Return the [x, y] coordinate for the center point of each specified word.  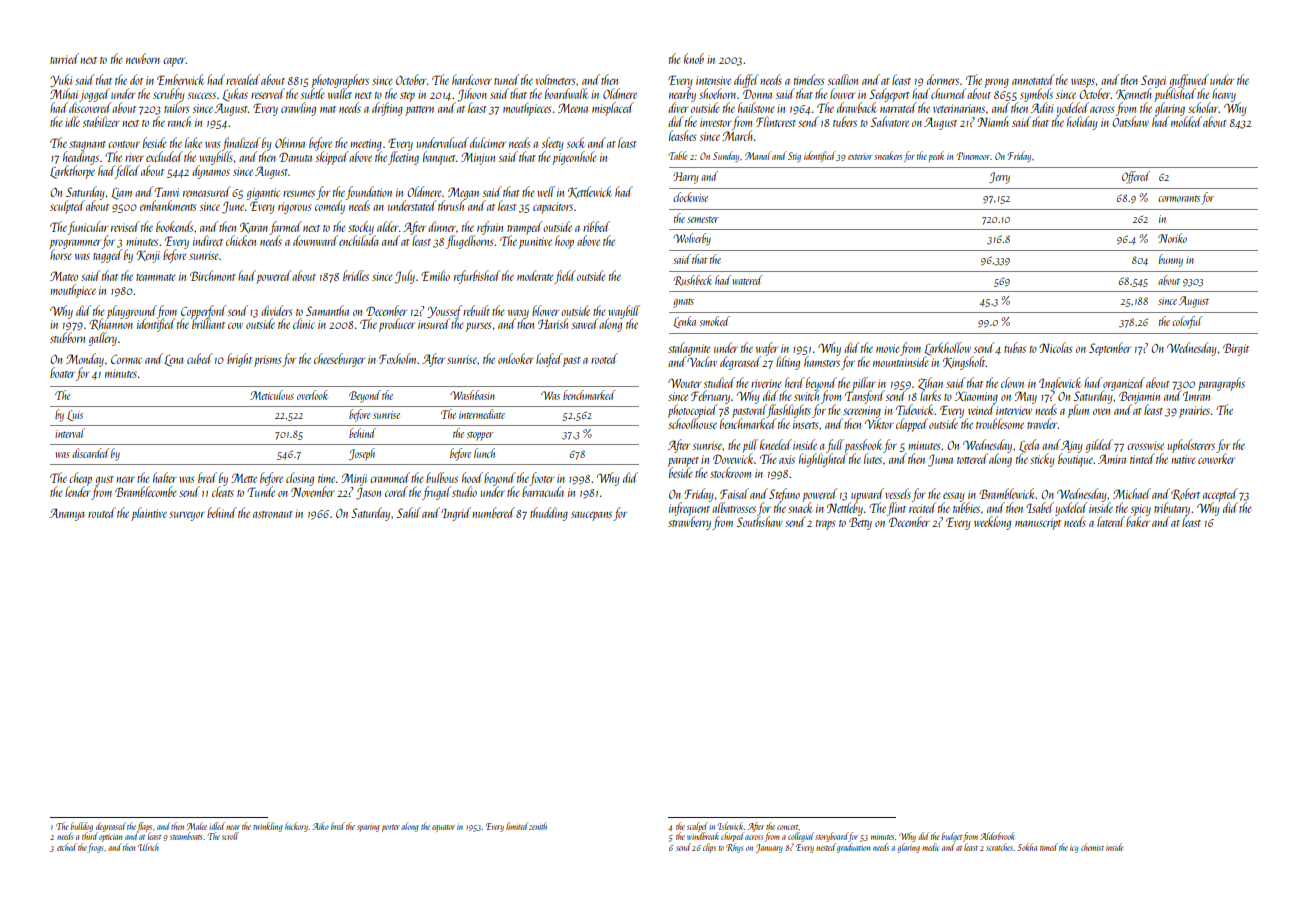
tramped [524, 228]
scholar [1203, 107]
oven [1101, 411]
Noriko [1172, 238]
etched [67, 847]
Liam [121, 194]
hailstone [756, 107]
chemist [1092, 847]
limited [517, 826]
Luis [75, 415]
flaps [144, 827]
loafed [549, 360]
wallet [340, 94]
